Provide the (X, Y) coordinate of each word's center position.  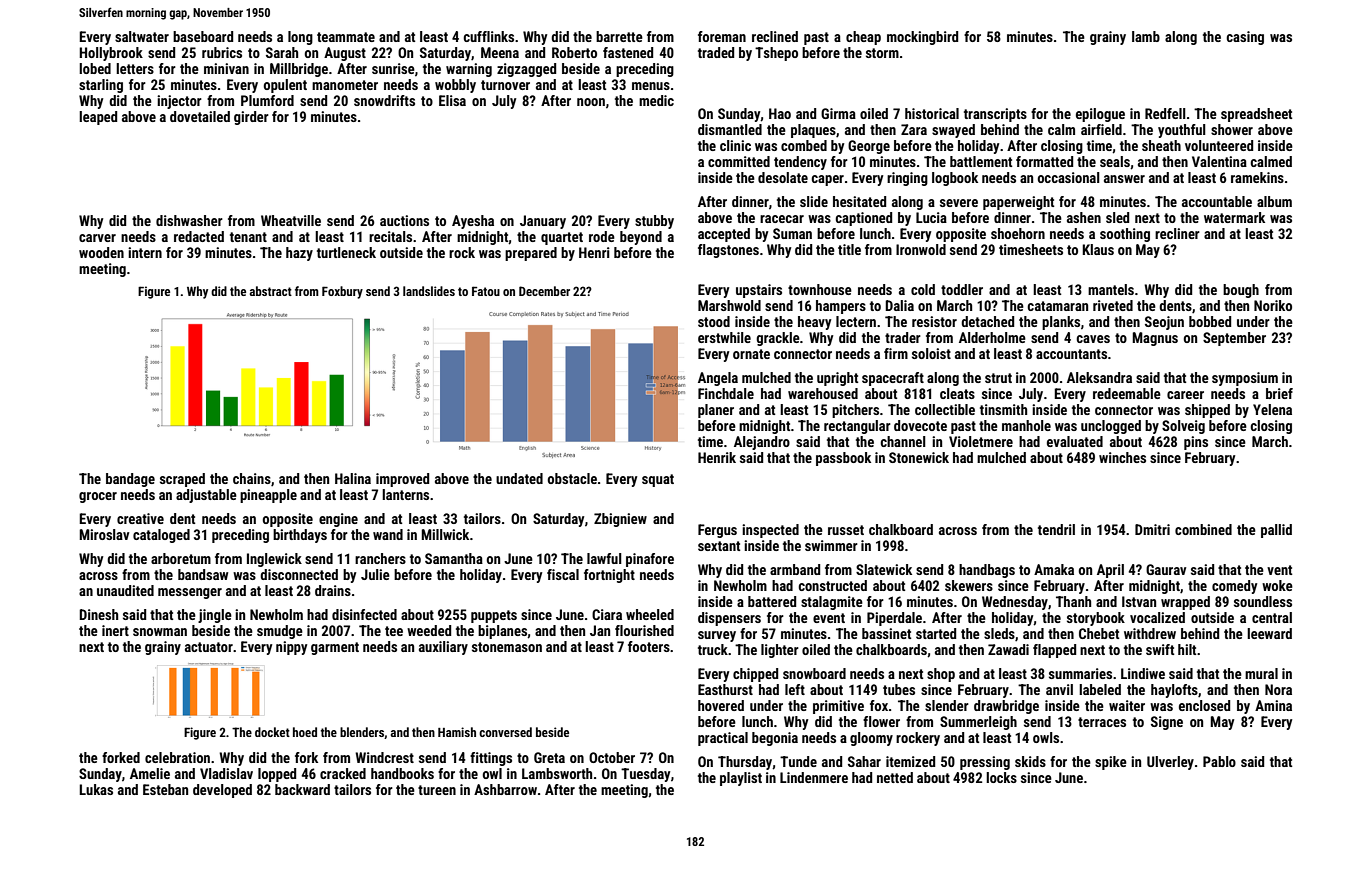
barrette (619, 36)
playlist (741, 779)
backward (302, 789)
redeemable (1127, 393)
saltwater (142, 36)
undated (519, 478)
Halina (353, 478)
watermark (1234, 217)
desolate (783, 177)
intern (145, 252)
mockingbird (922, 38)
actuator (209, 647)
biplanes (503, 632)
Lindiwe (1143, 673)
